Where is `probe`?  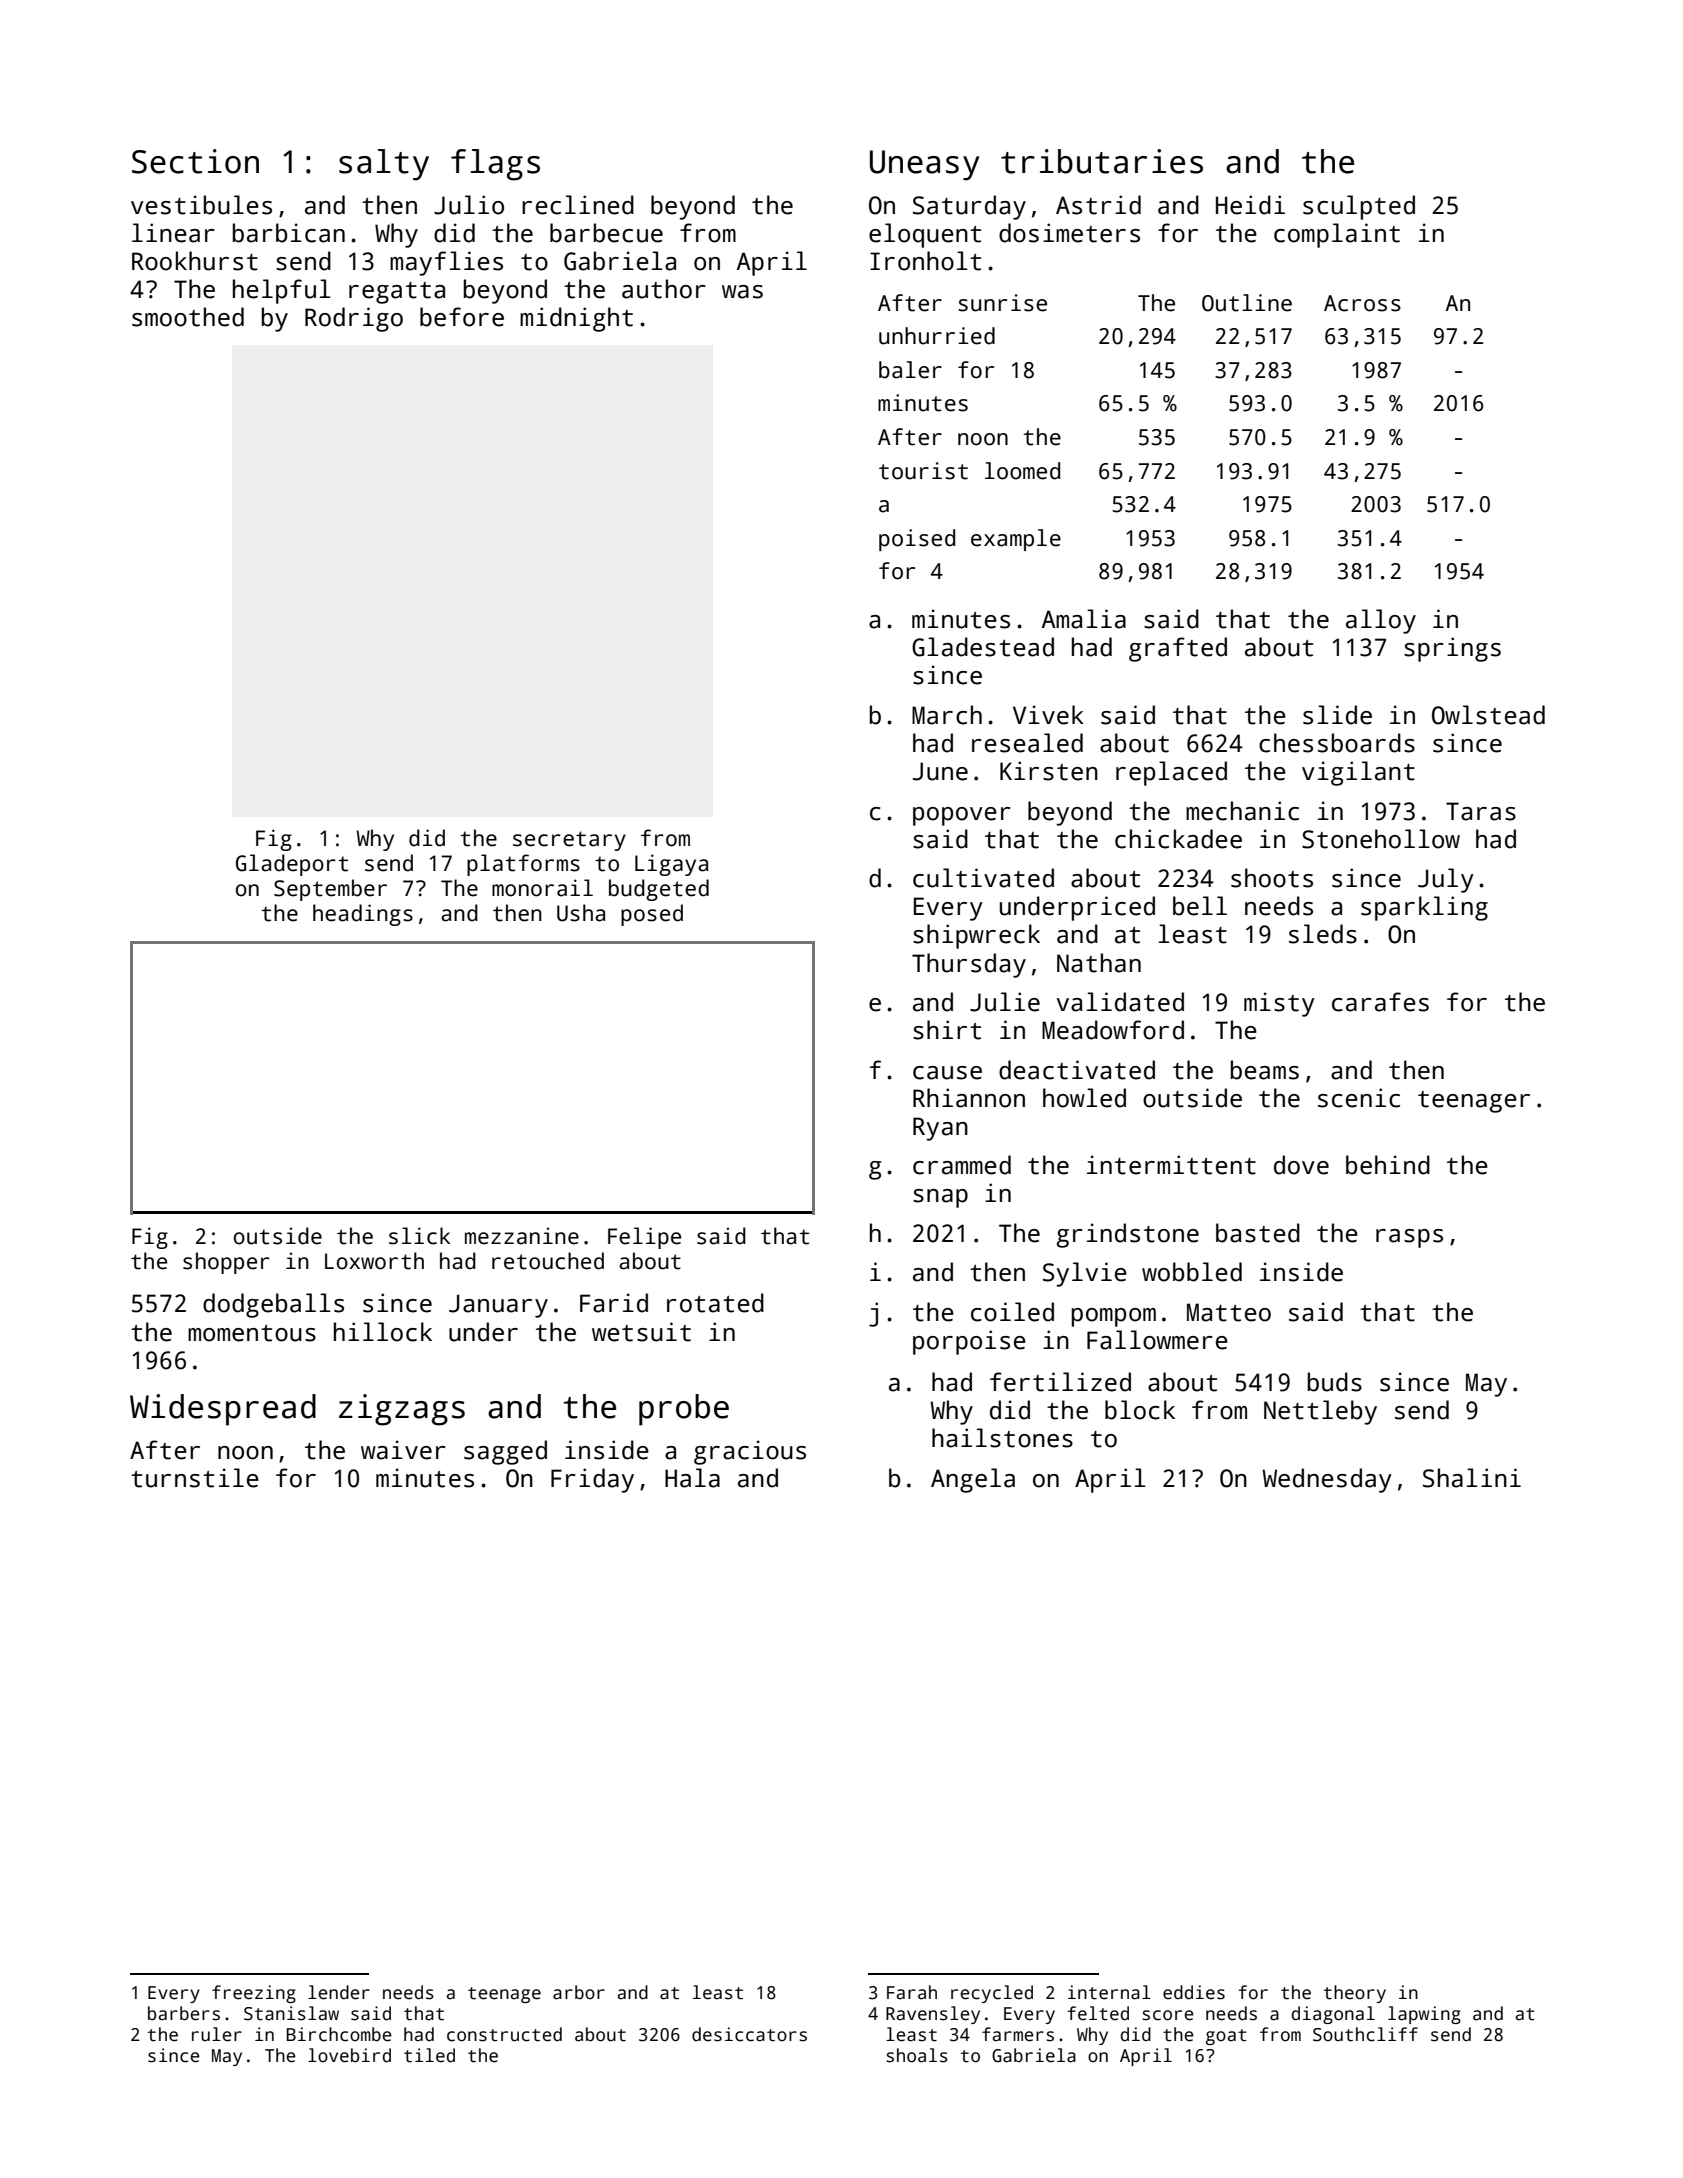
probe is located at coordinates (684, 1410).
